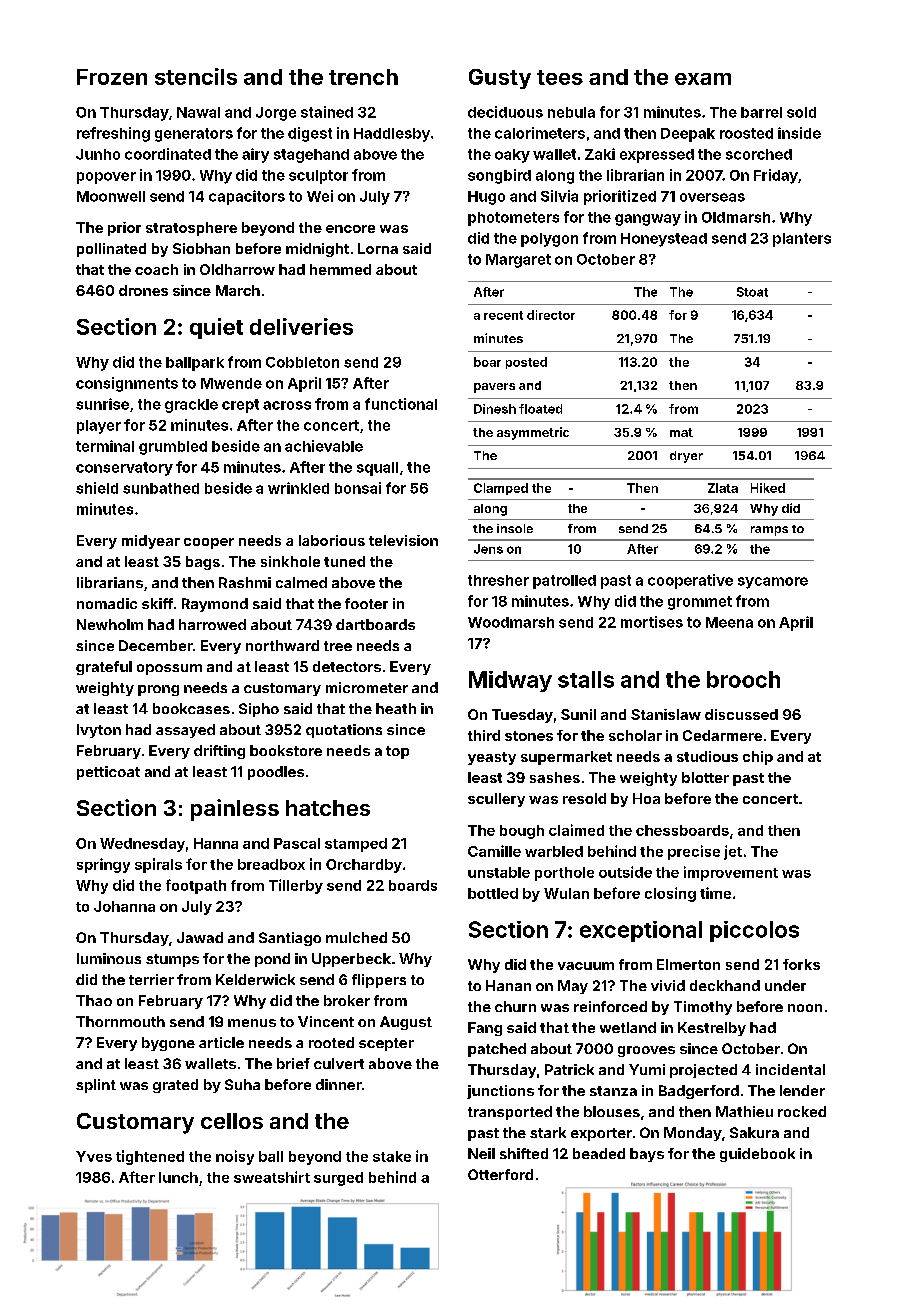 The width and height of the screenshot is (908, 1316). Describe the element at coordinates (397, 752) in the screenshot. I see `top` at that location.
